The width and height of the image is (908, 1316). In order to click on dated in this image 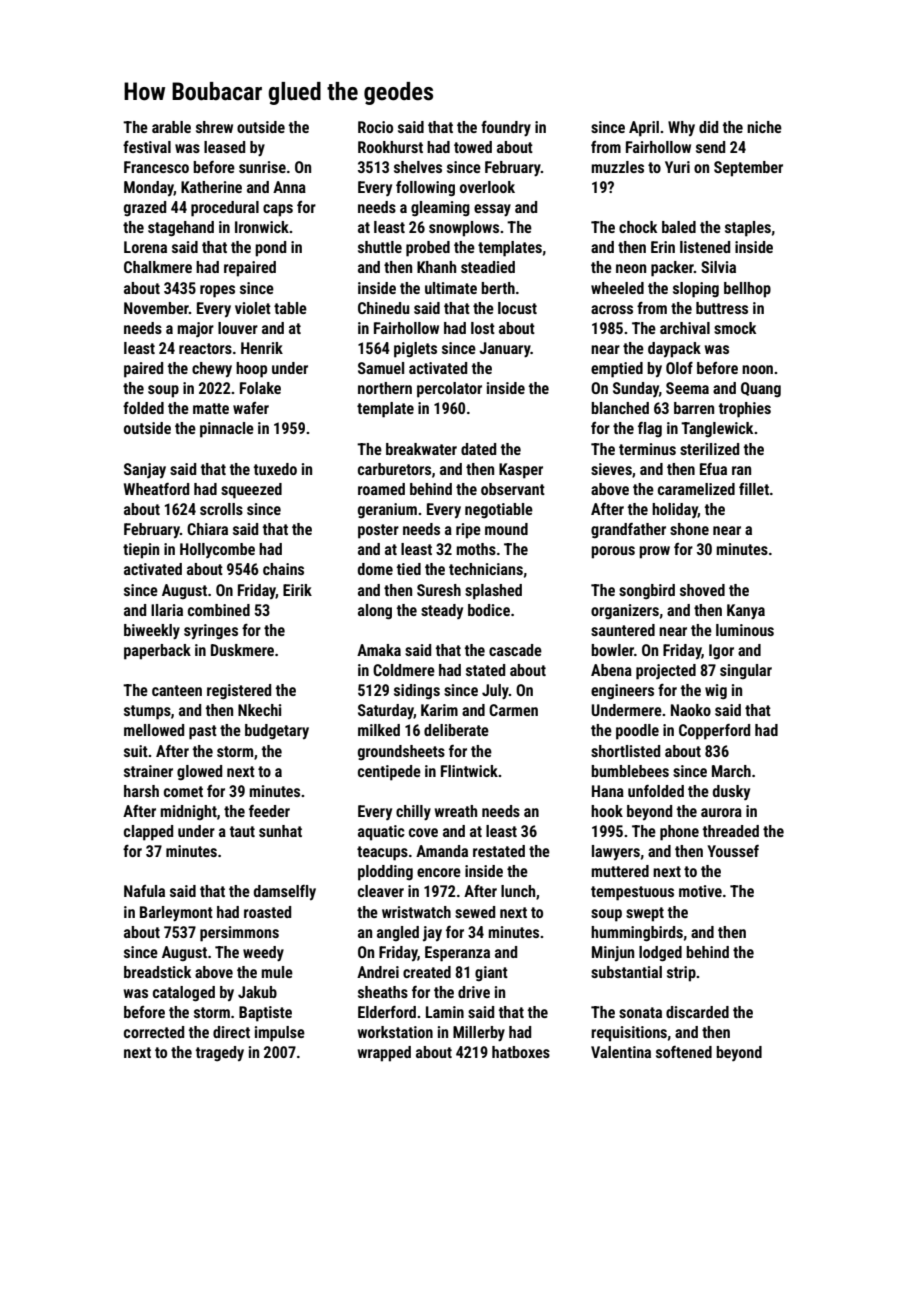, I will do `click(478, 449)`.
